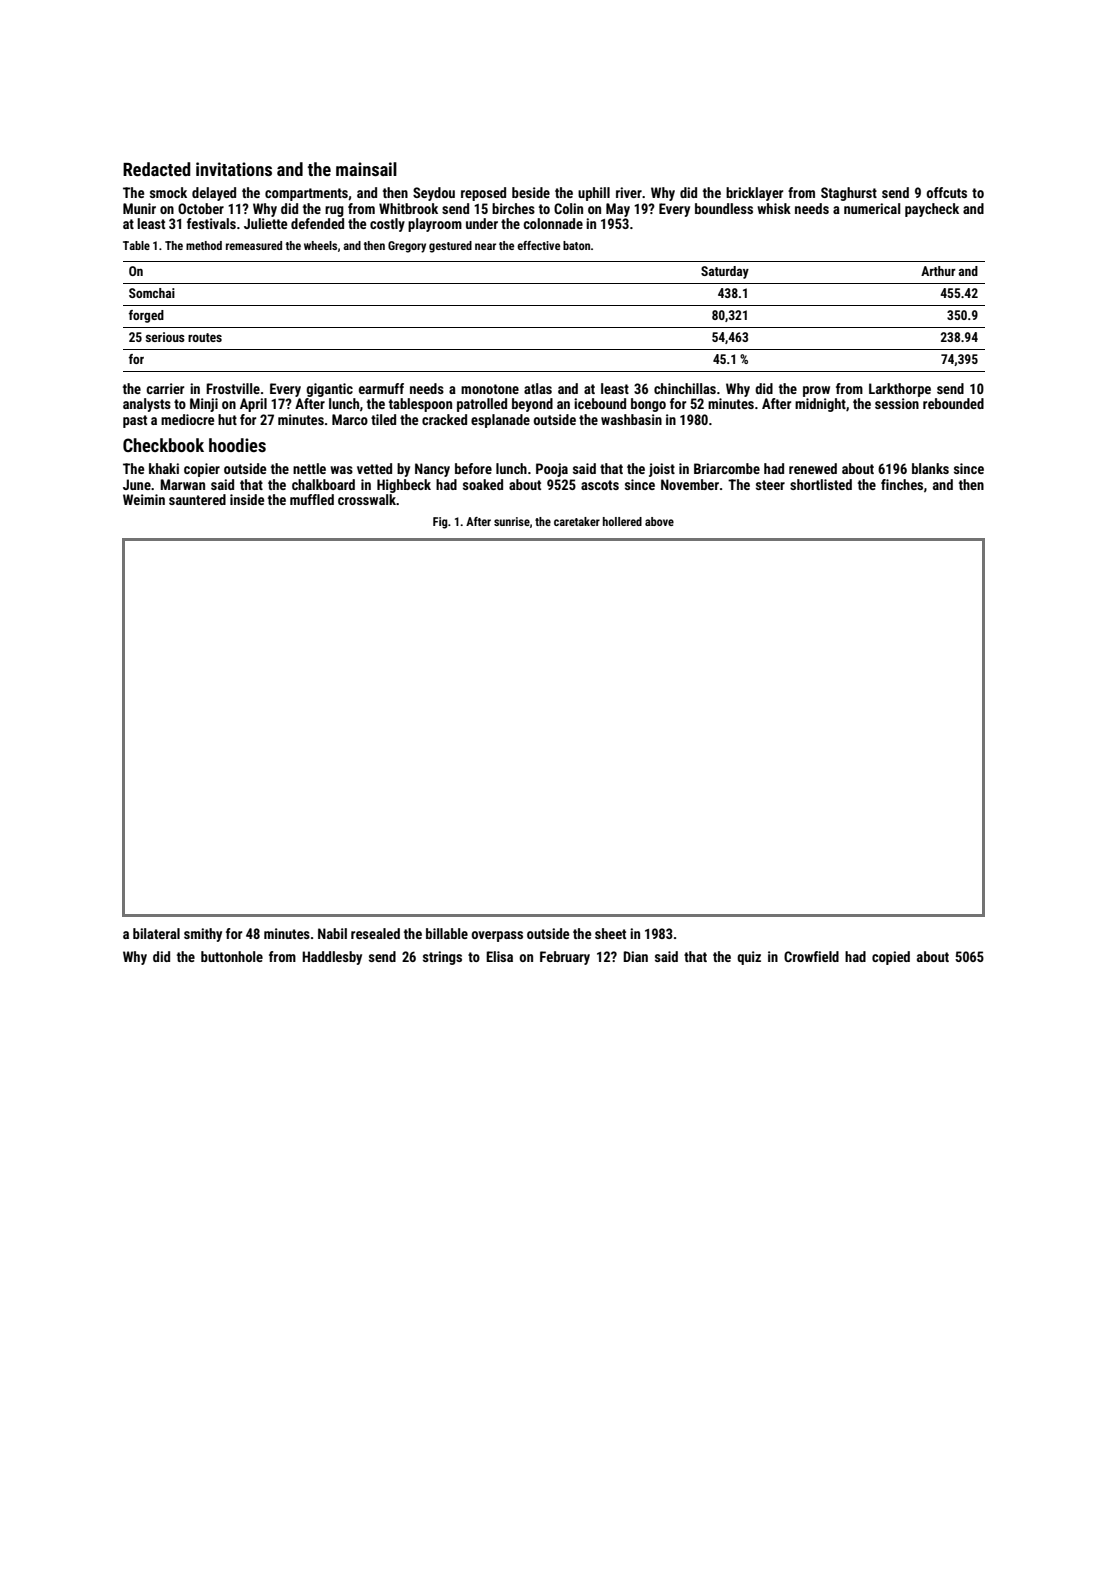 This screenshot has height=1572, width=1107. I want to click on muffled, so click(312, 499).
